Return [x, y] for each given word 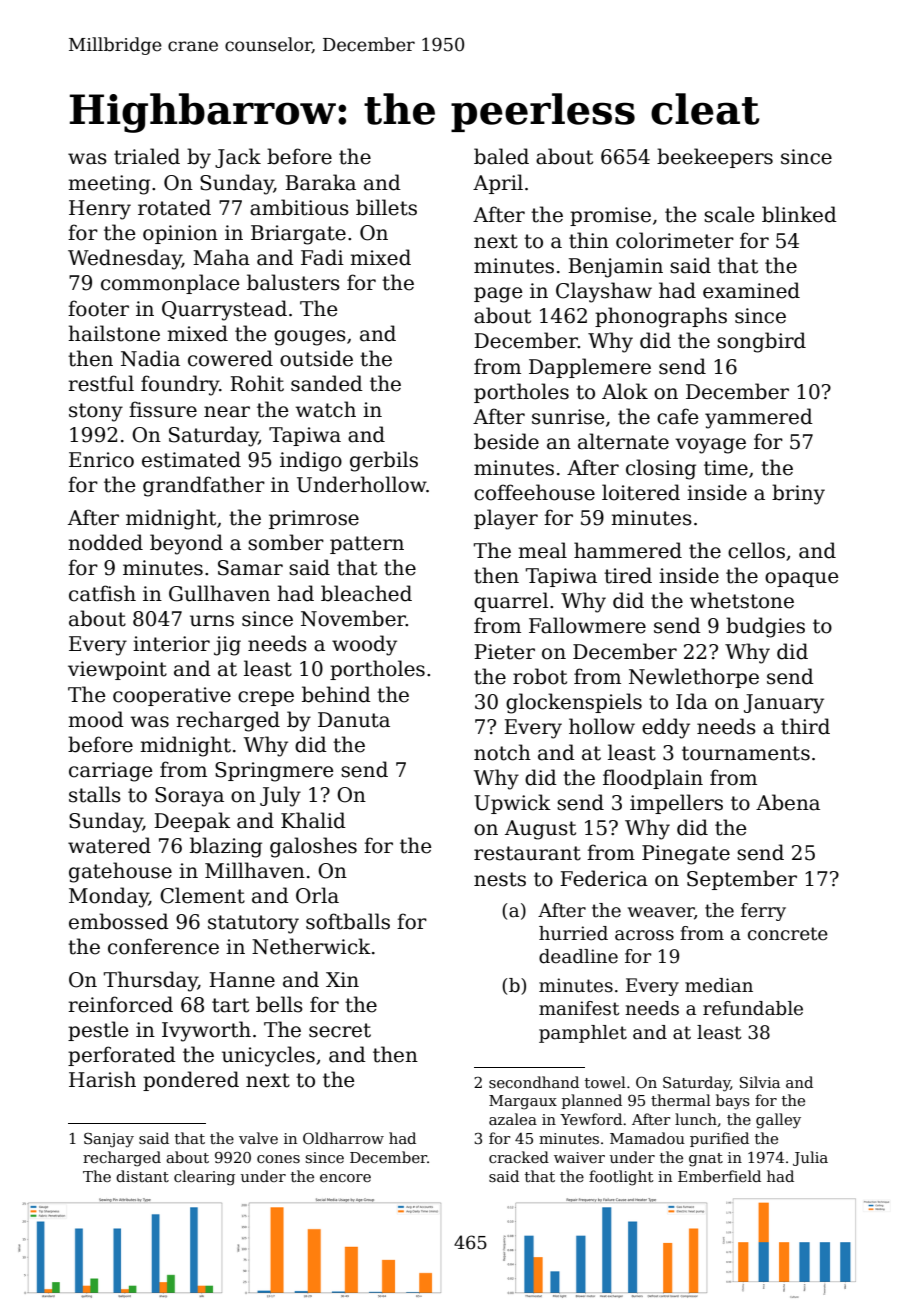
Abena [788, 802]
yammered [759, 418]
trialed [147, 156]
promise [610, 216]
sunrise [568, 417]
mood [96, 719]
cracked [519, 1157]
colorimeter [675, 240]
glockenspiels [574, 703]
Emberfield [719, 1176]
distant [142, 1176]
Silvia [760, 1082]
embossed [119, 921]
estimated [191, 459]
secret [340, 1030]
